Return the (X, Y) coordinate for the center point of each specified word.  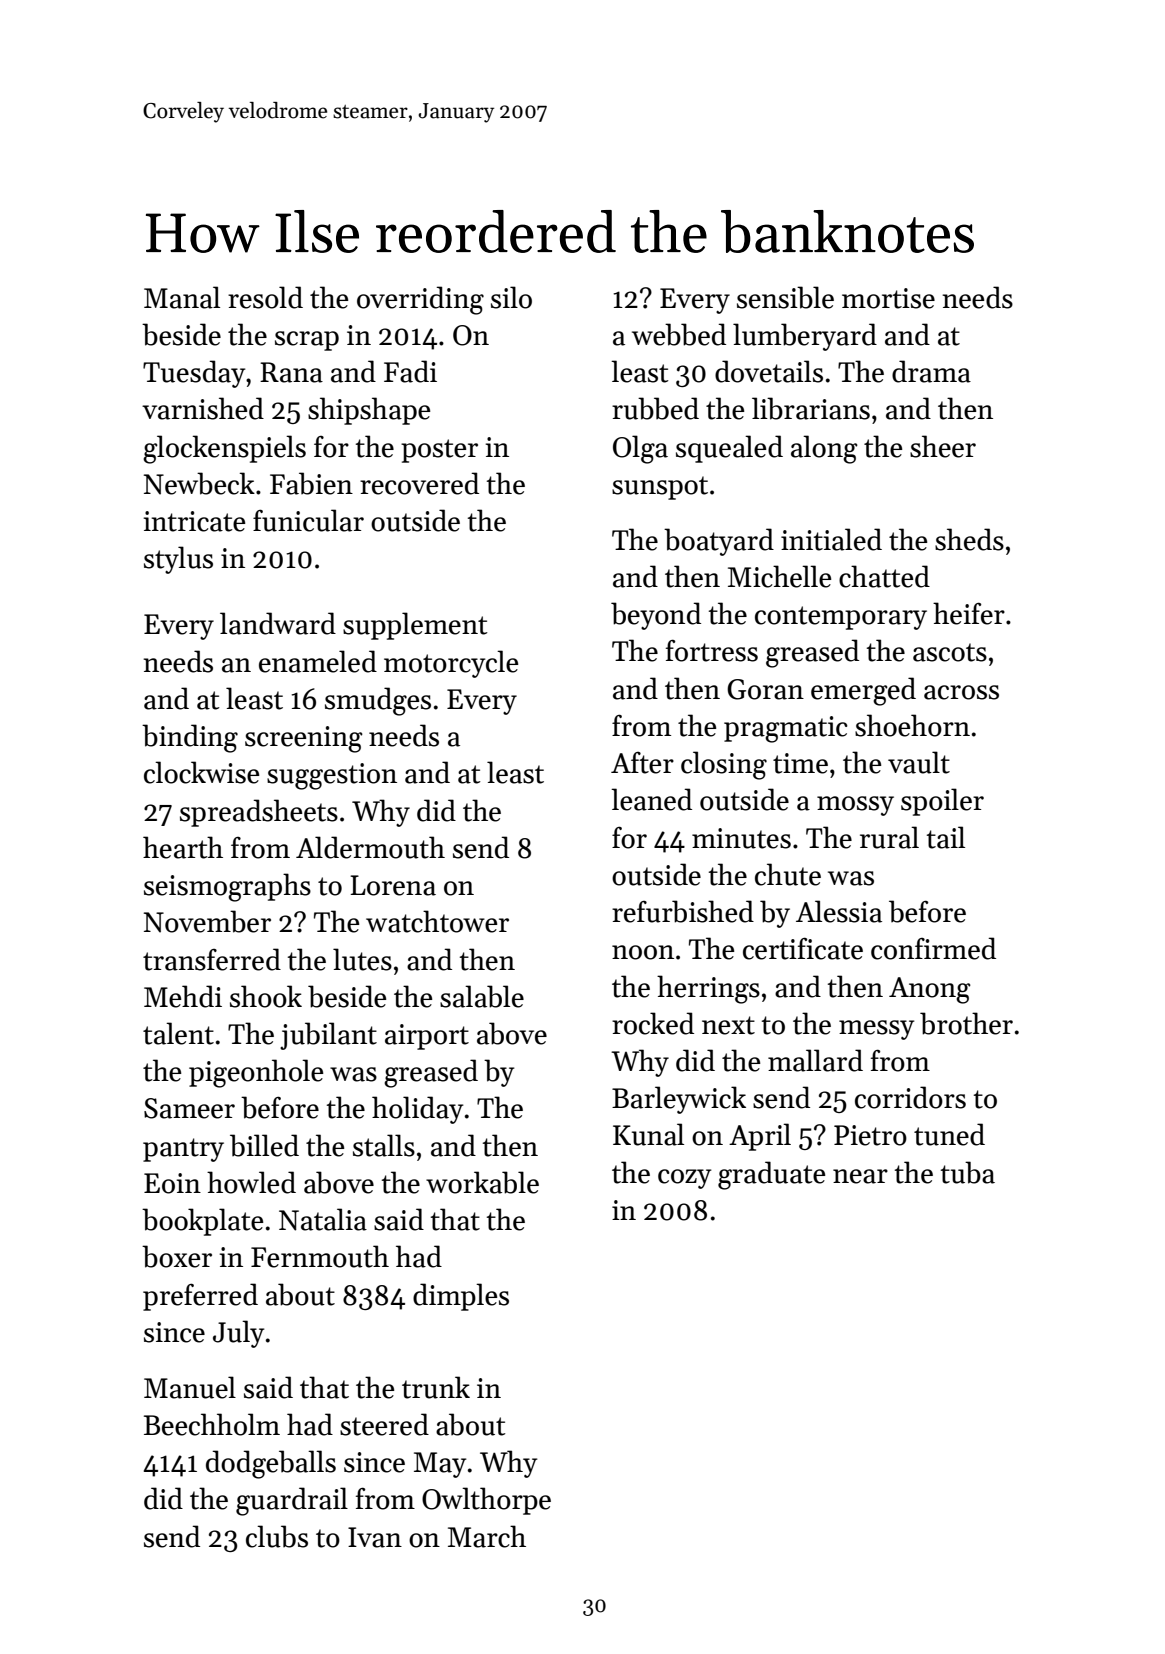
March (487, 1536)
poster (439, 451)
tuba (968, 1172)
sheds (969, 539)
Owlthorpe (486, 1501)
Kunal (648, 1134)
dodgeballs (271, 1464)
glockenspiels (224, 449)
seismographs (227, 887)
